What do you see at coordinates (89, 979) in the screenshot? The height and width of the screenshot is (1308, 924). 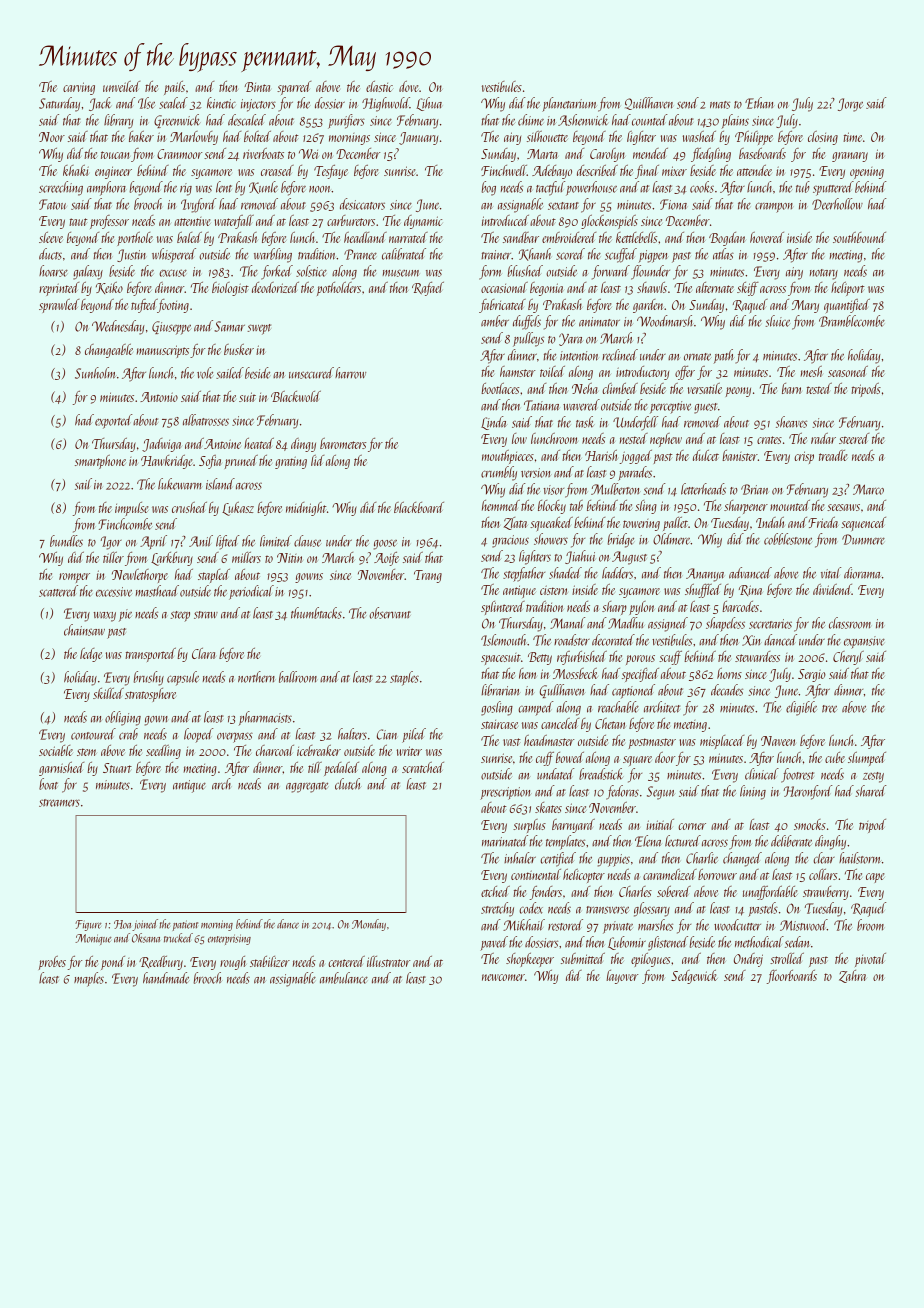 I see `maples` at bounding box center [89, 979].
